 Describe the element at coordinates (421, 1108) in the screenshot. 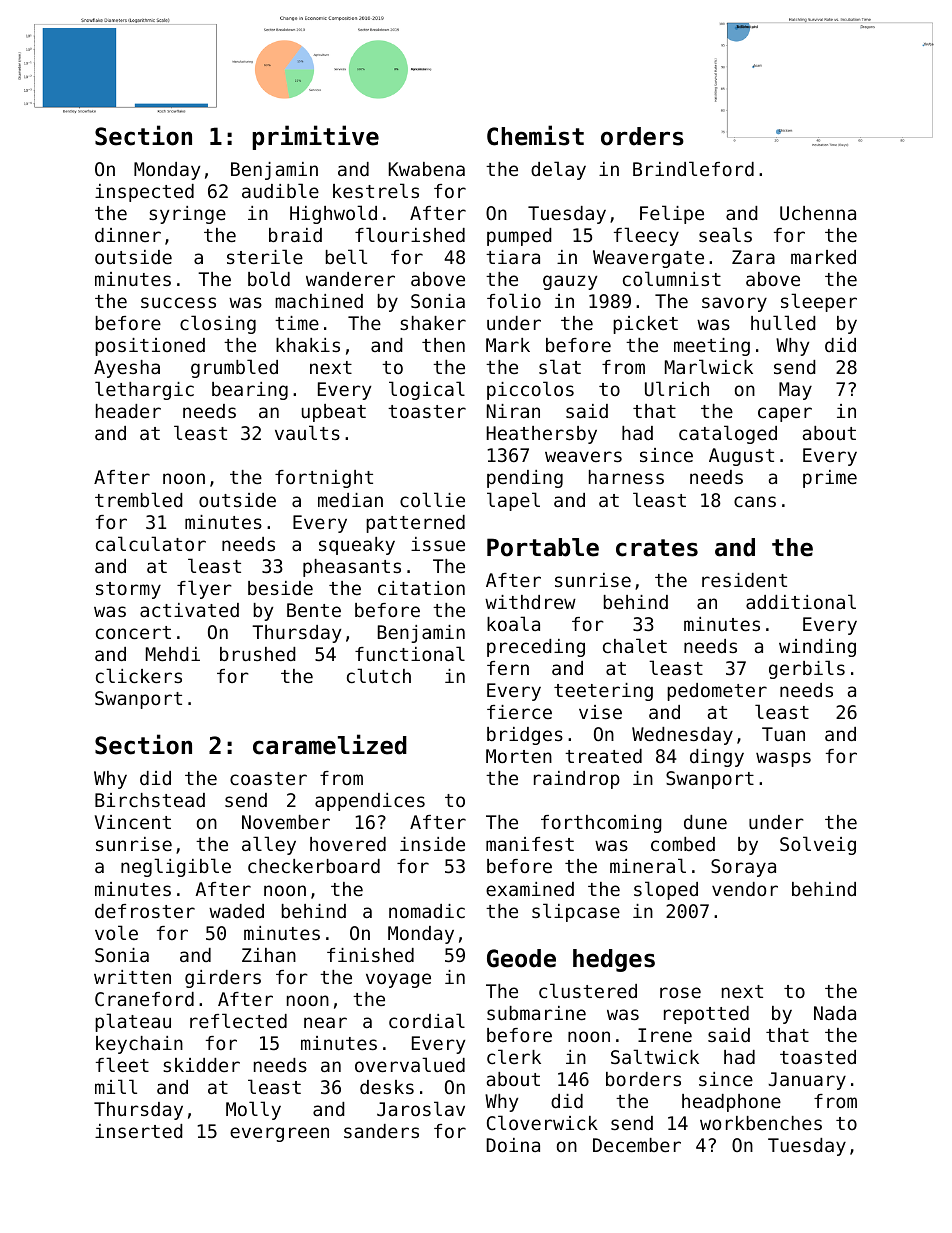

I see `Jaroslav` at that location.
